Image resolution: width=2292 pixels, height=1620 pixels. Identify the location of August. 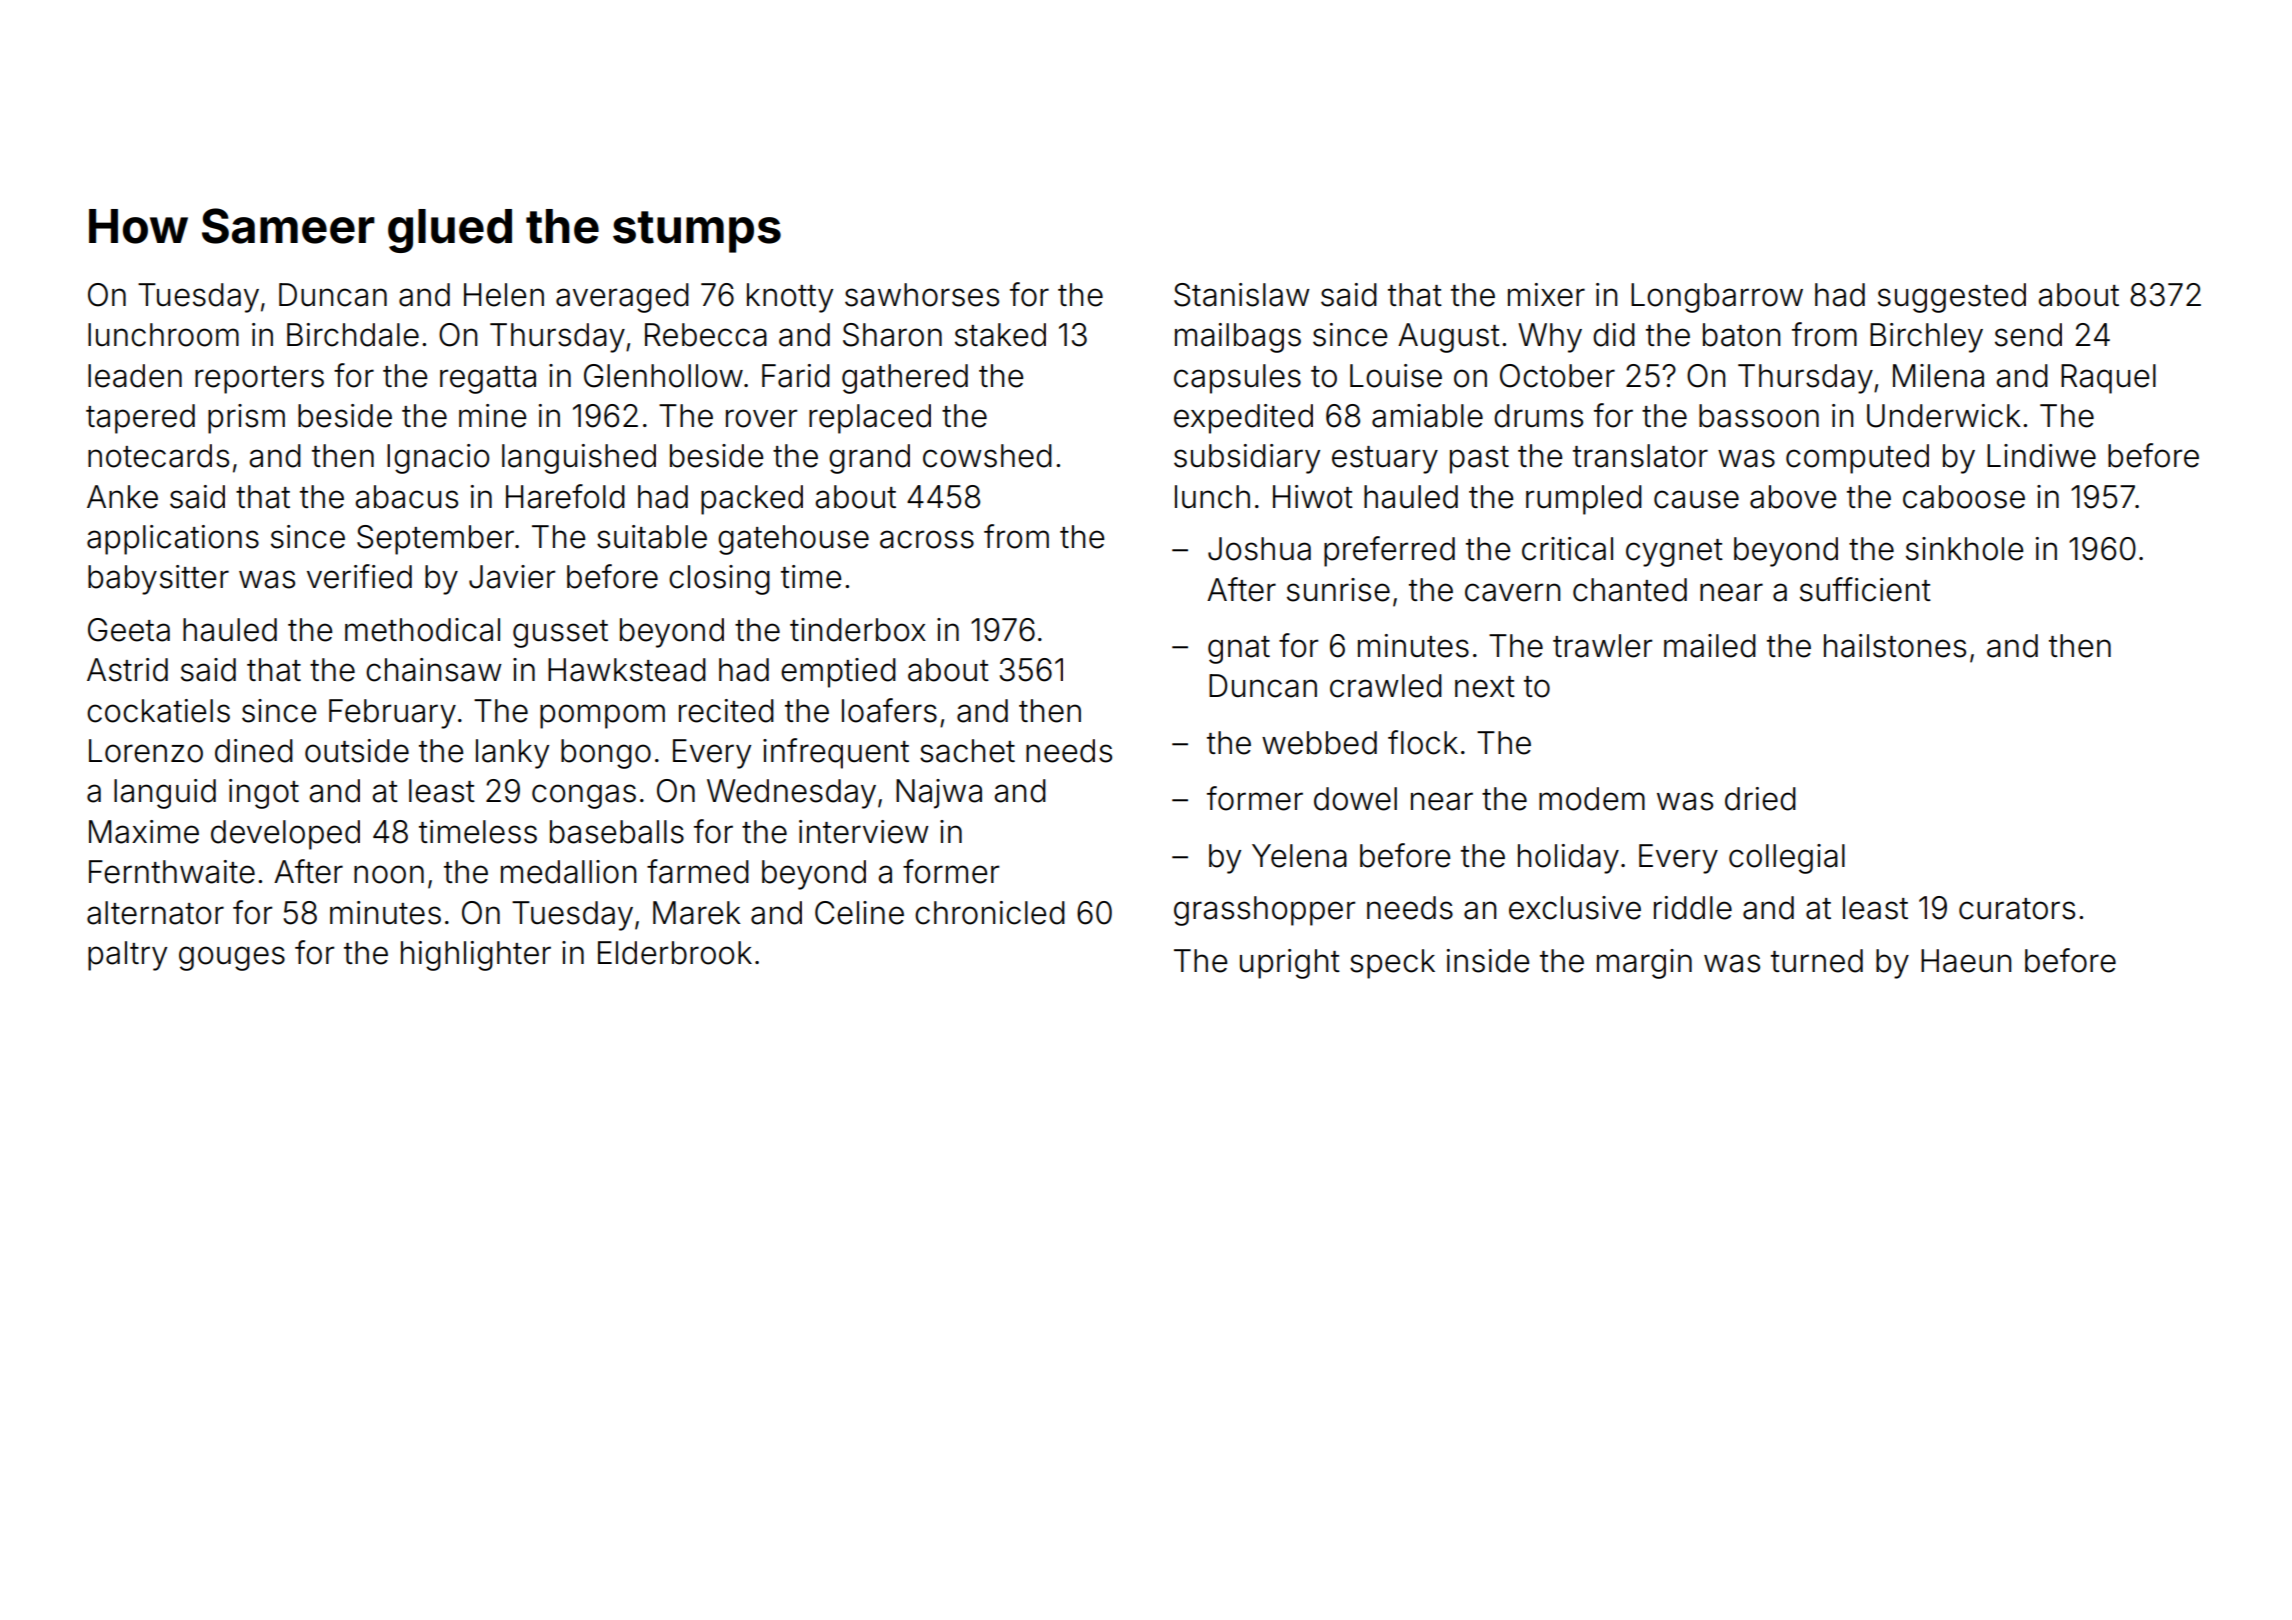
(1449, 338).
